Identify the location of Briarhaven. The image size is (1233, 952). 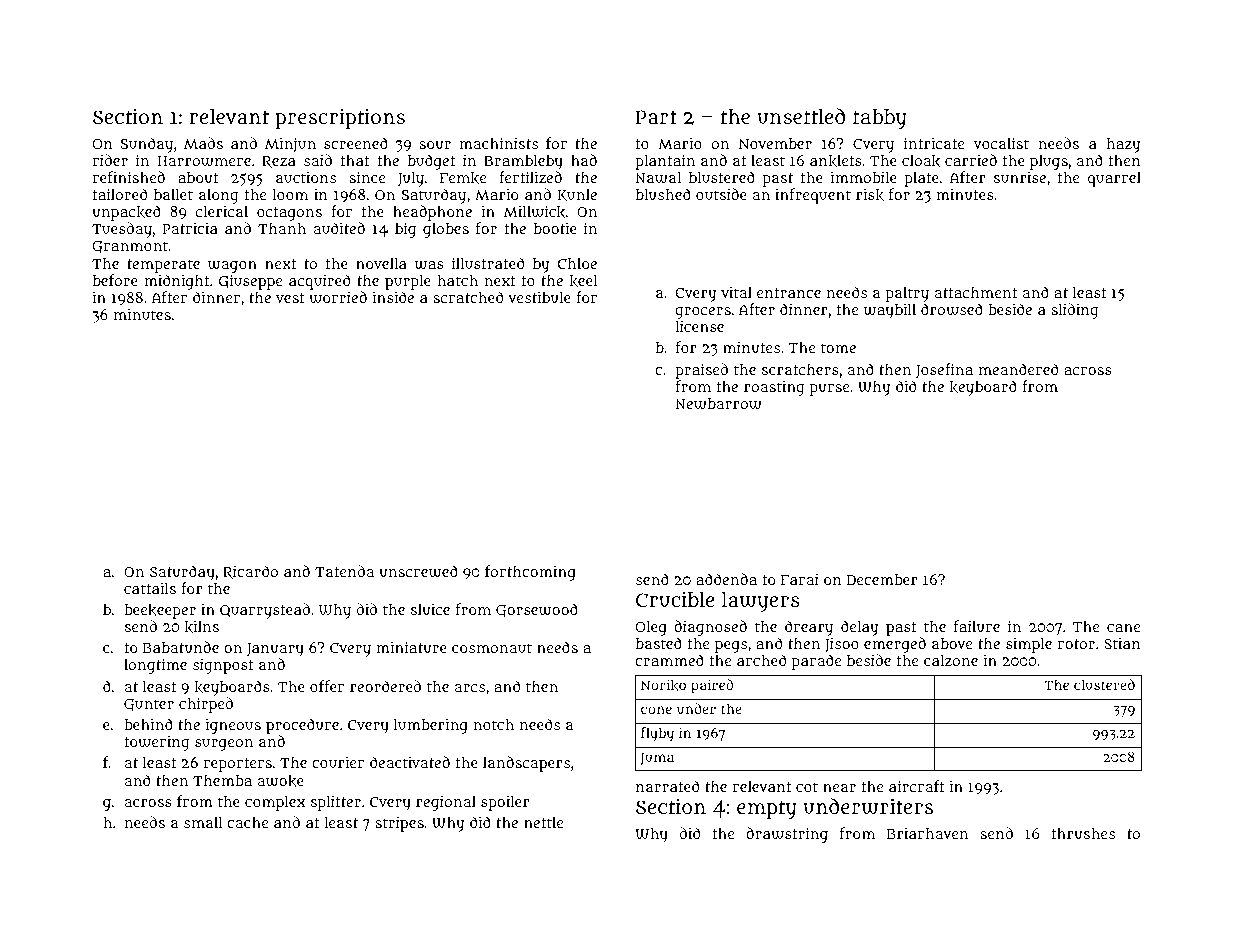
(927, 833).
